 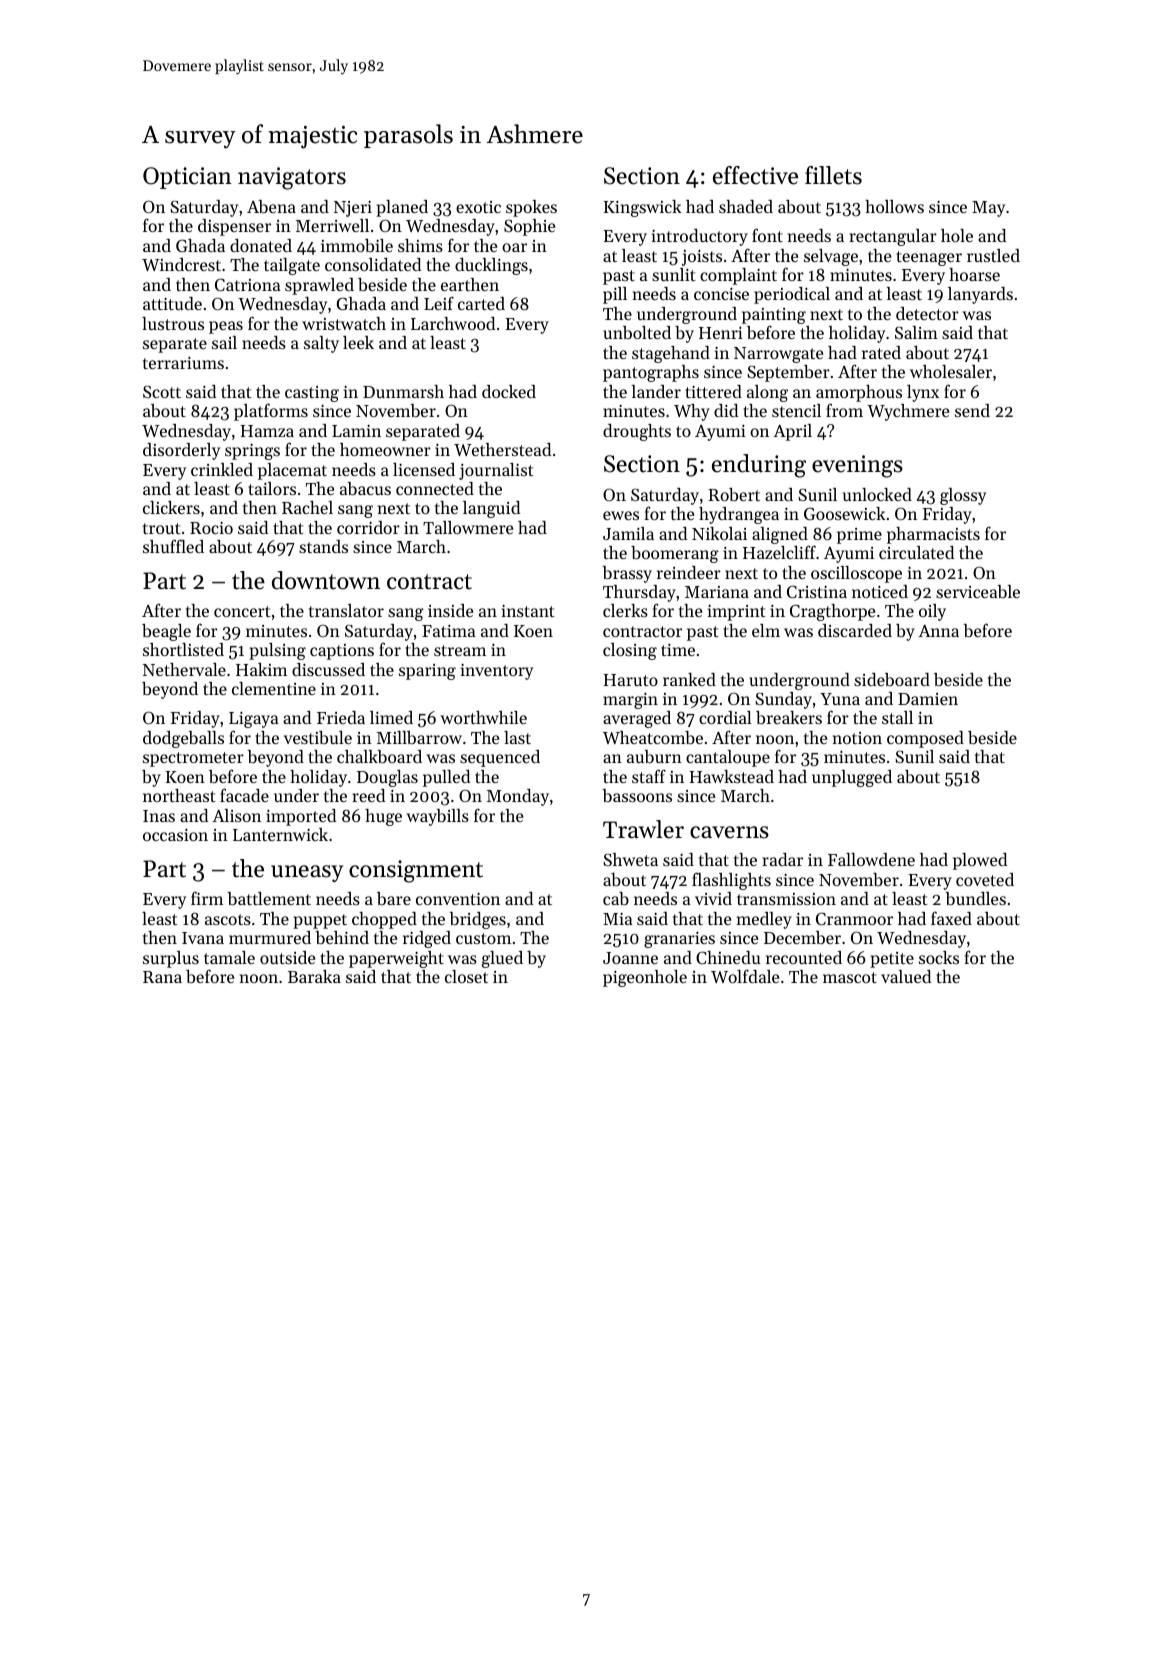 I want to click on Salim, so click(x=916, y=332).
